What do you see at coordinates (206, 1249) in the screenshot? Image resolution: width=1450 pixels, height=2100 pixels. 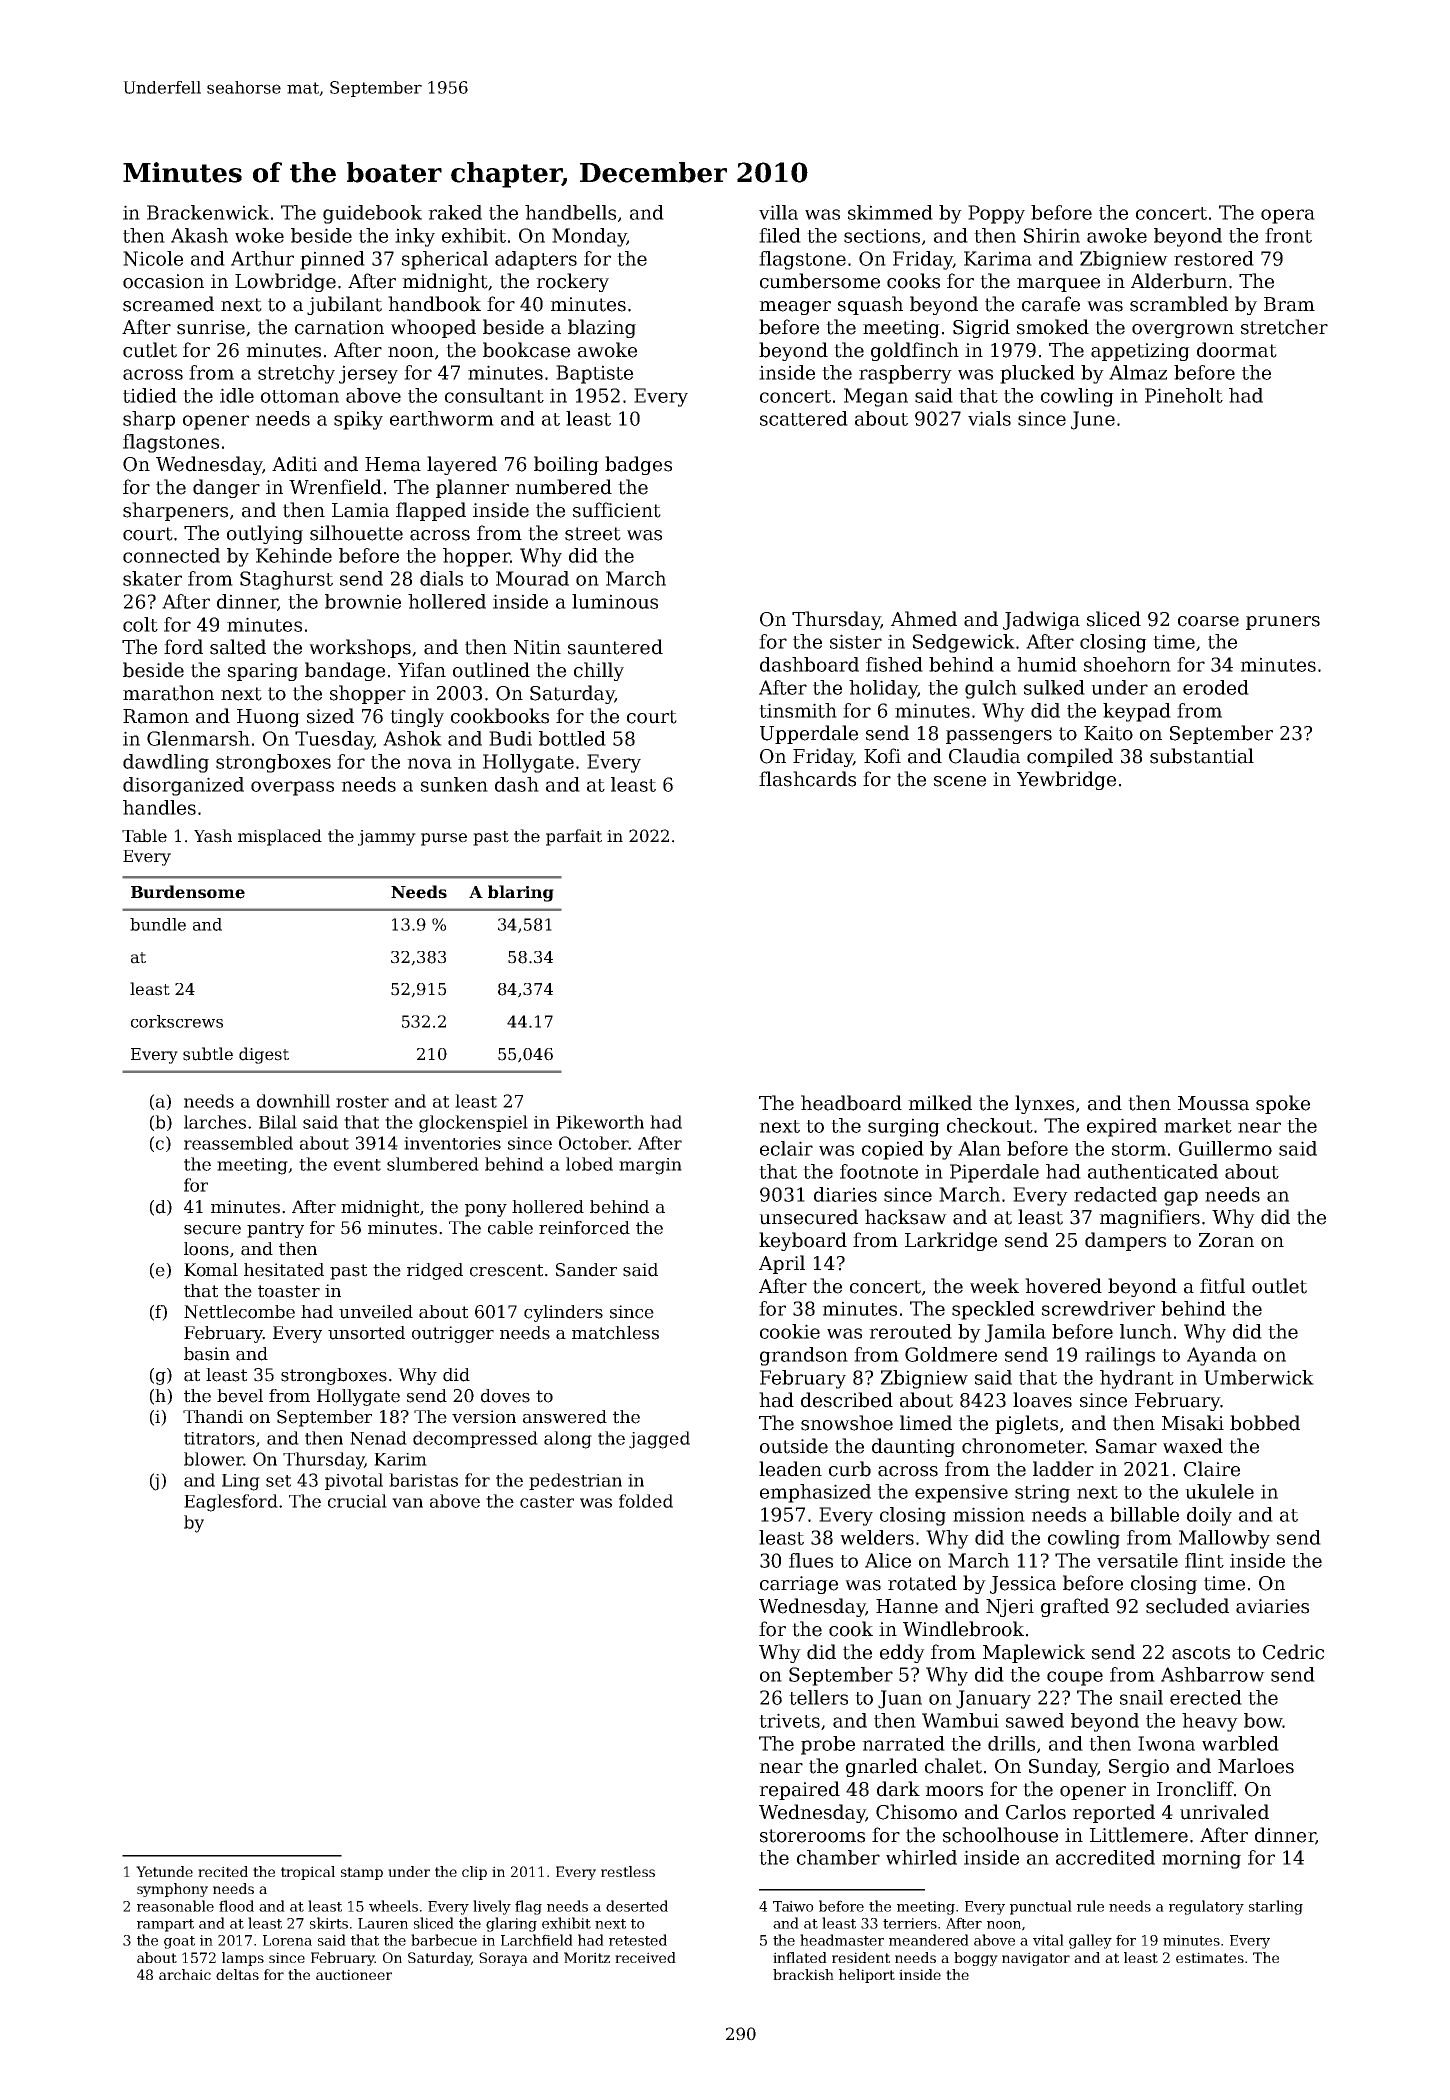 I see `loons` at bounding box center [206, 1249].
